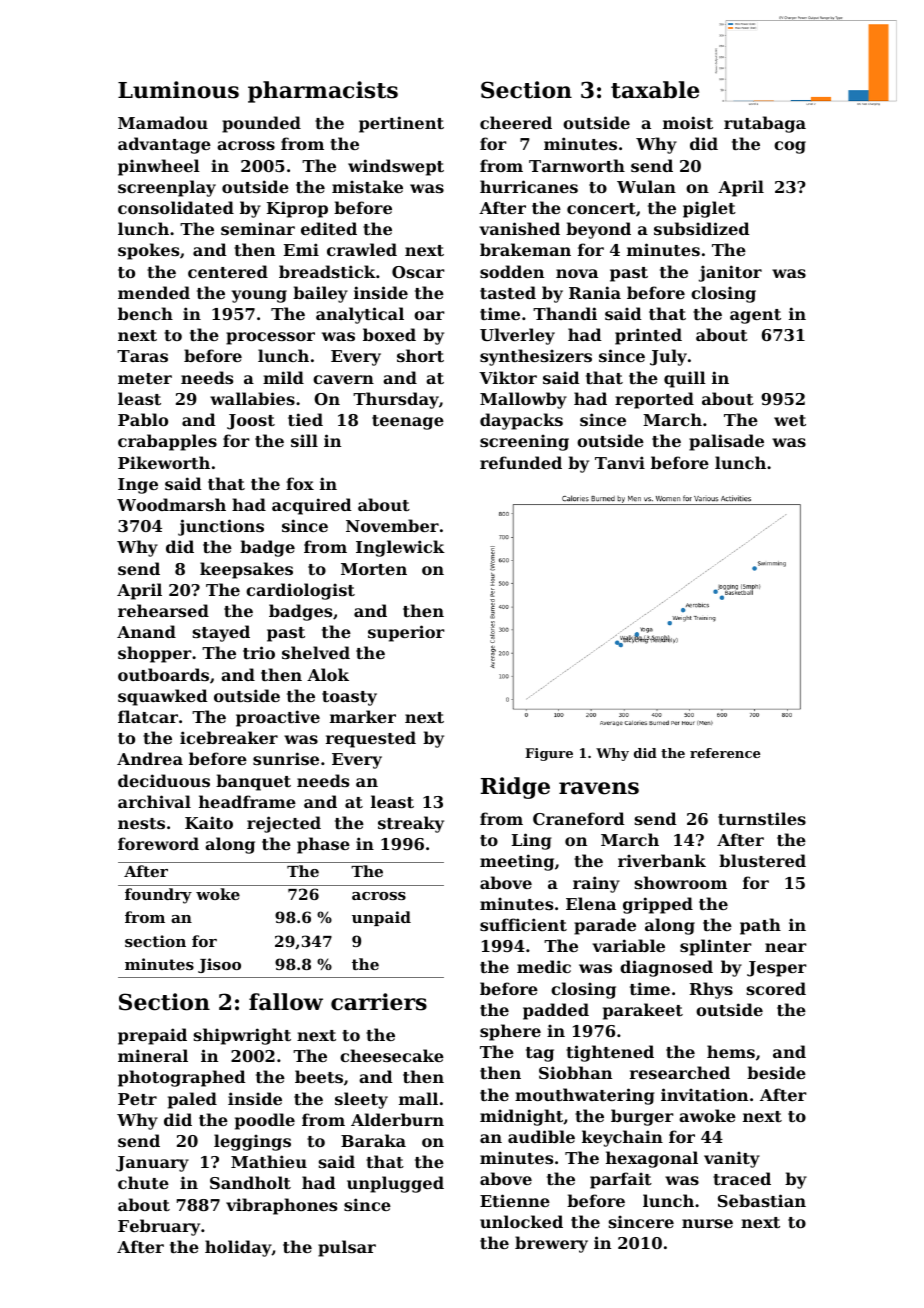 This document has height=1308, width=924. What do you see at coordinates (762, 818) in the document?
I see `turnstiles` at bounding box center [762, 818].
